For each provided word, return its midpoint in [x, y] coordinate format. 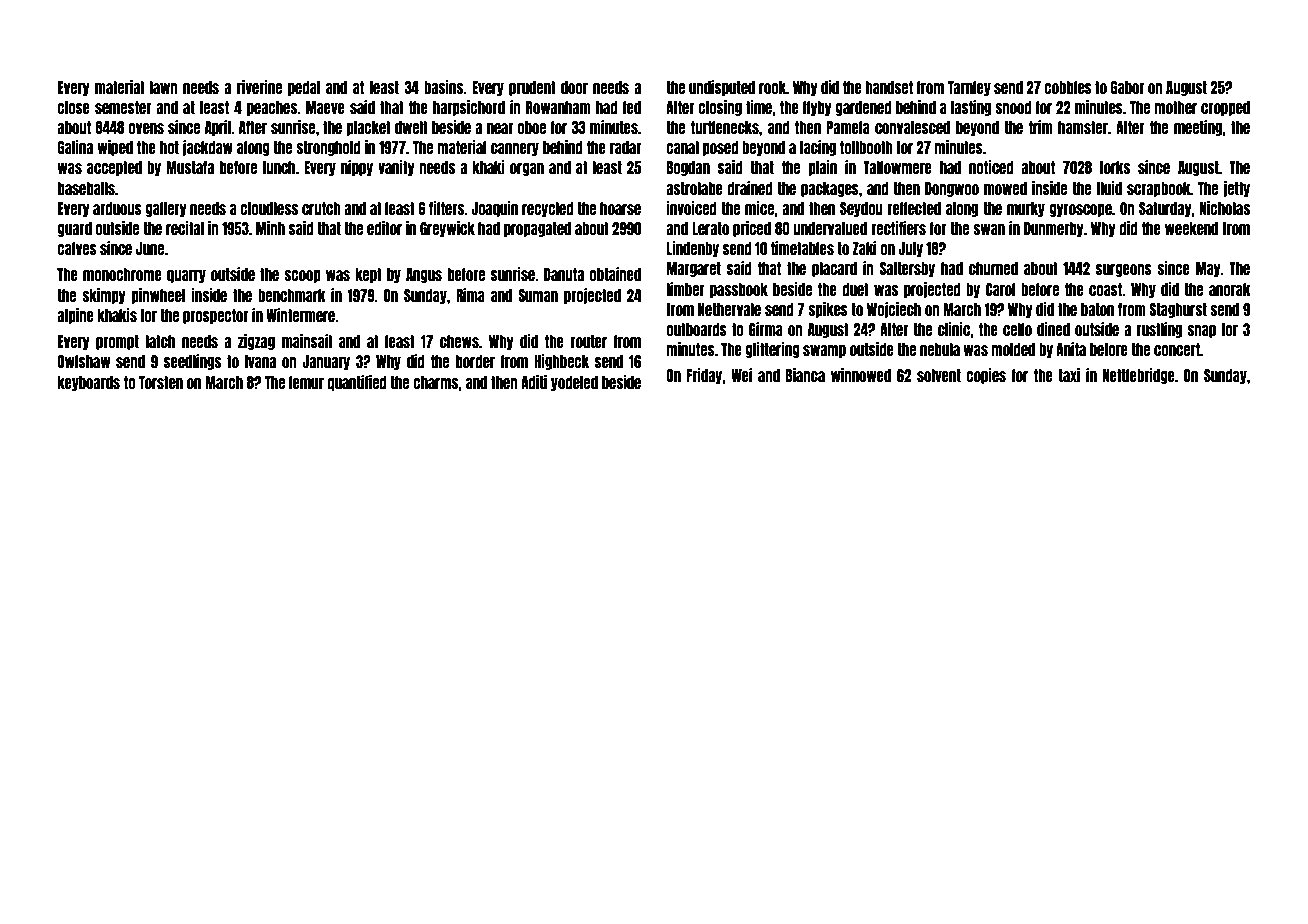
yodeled [574, 383]
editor [384, 228]
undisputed [722, 88]
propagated [537, 229]
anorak [1230, 289]
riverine [259, 87]
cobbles [1068, 87]
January [326, 362]
